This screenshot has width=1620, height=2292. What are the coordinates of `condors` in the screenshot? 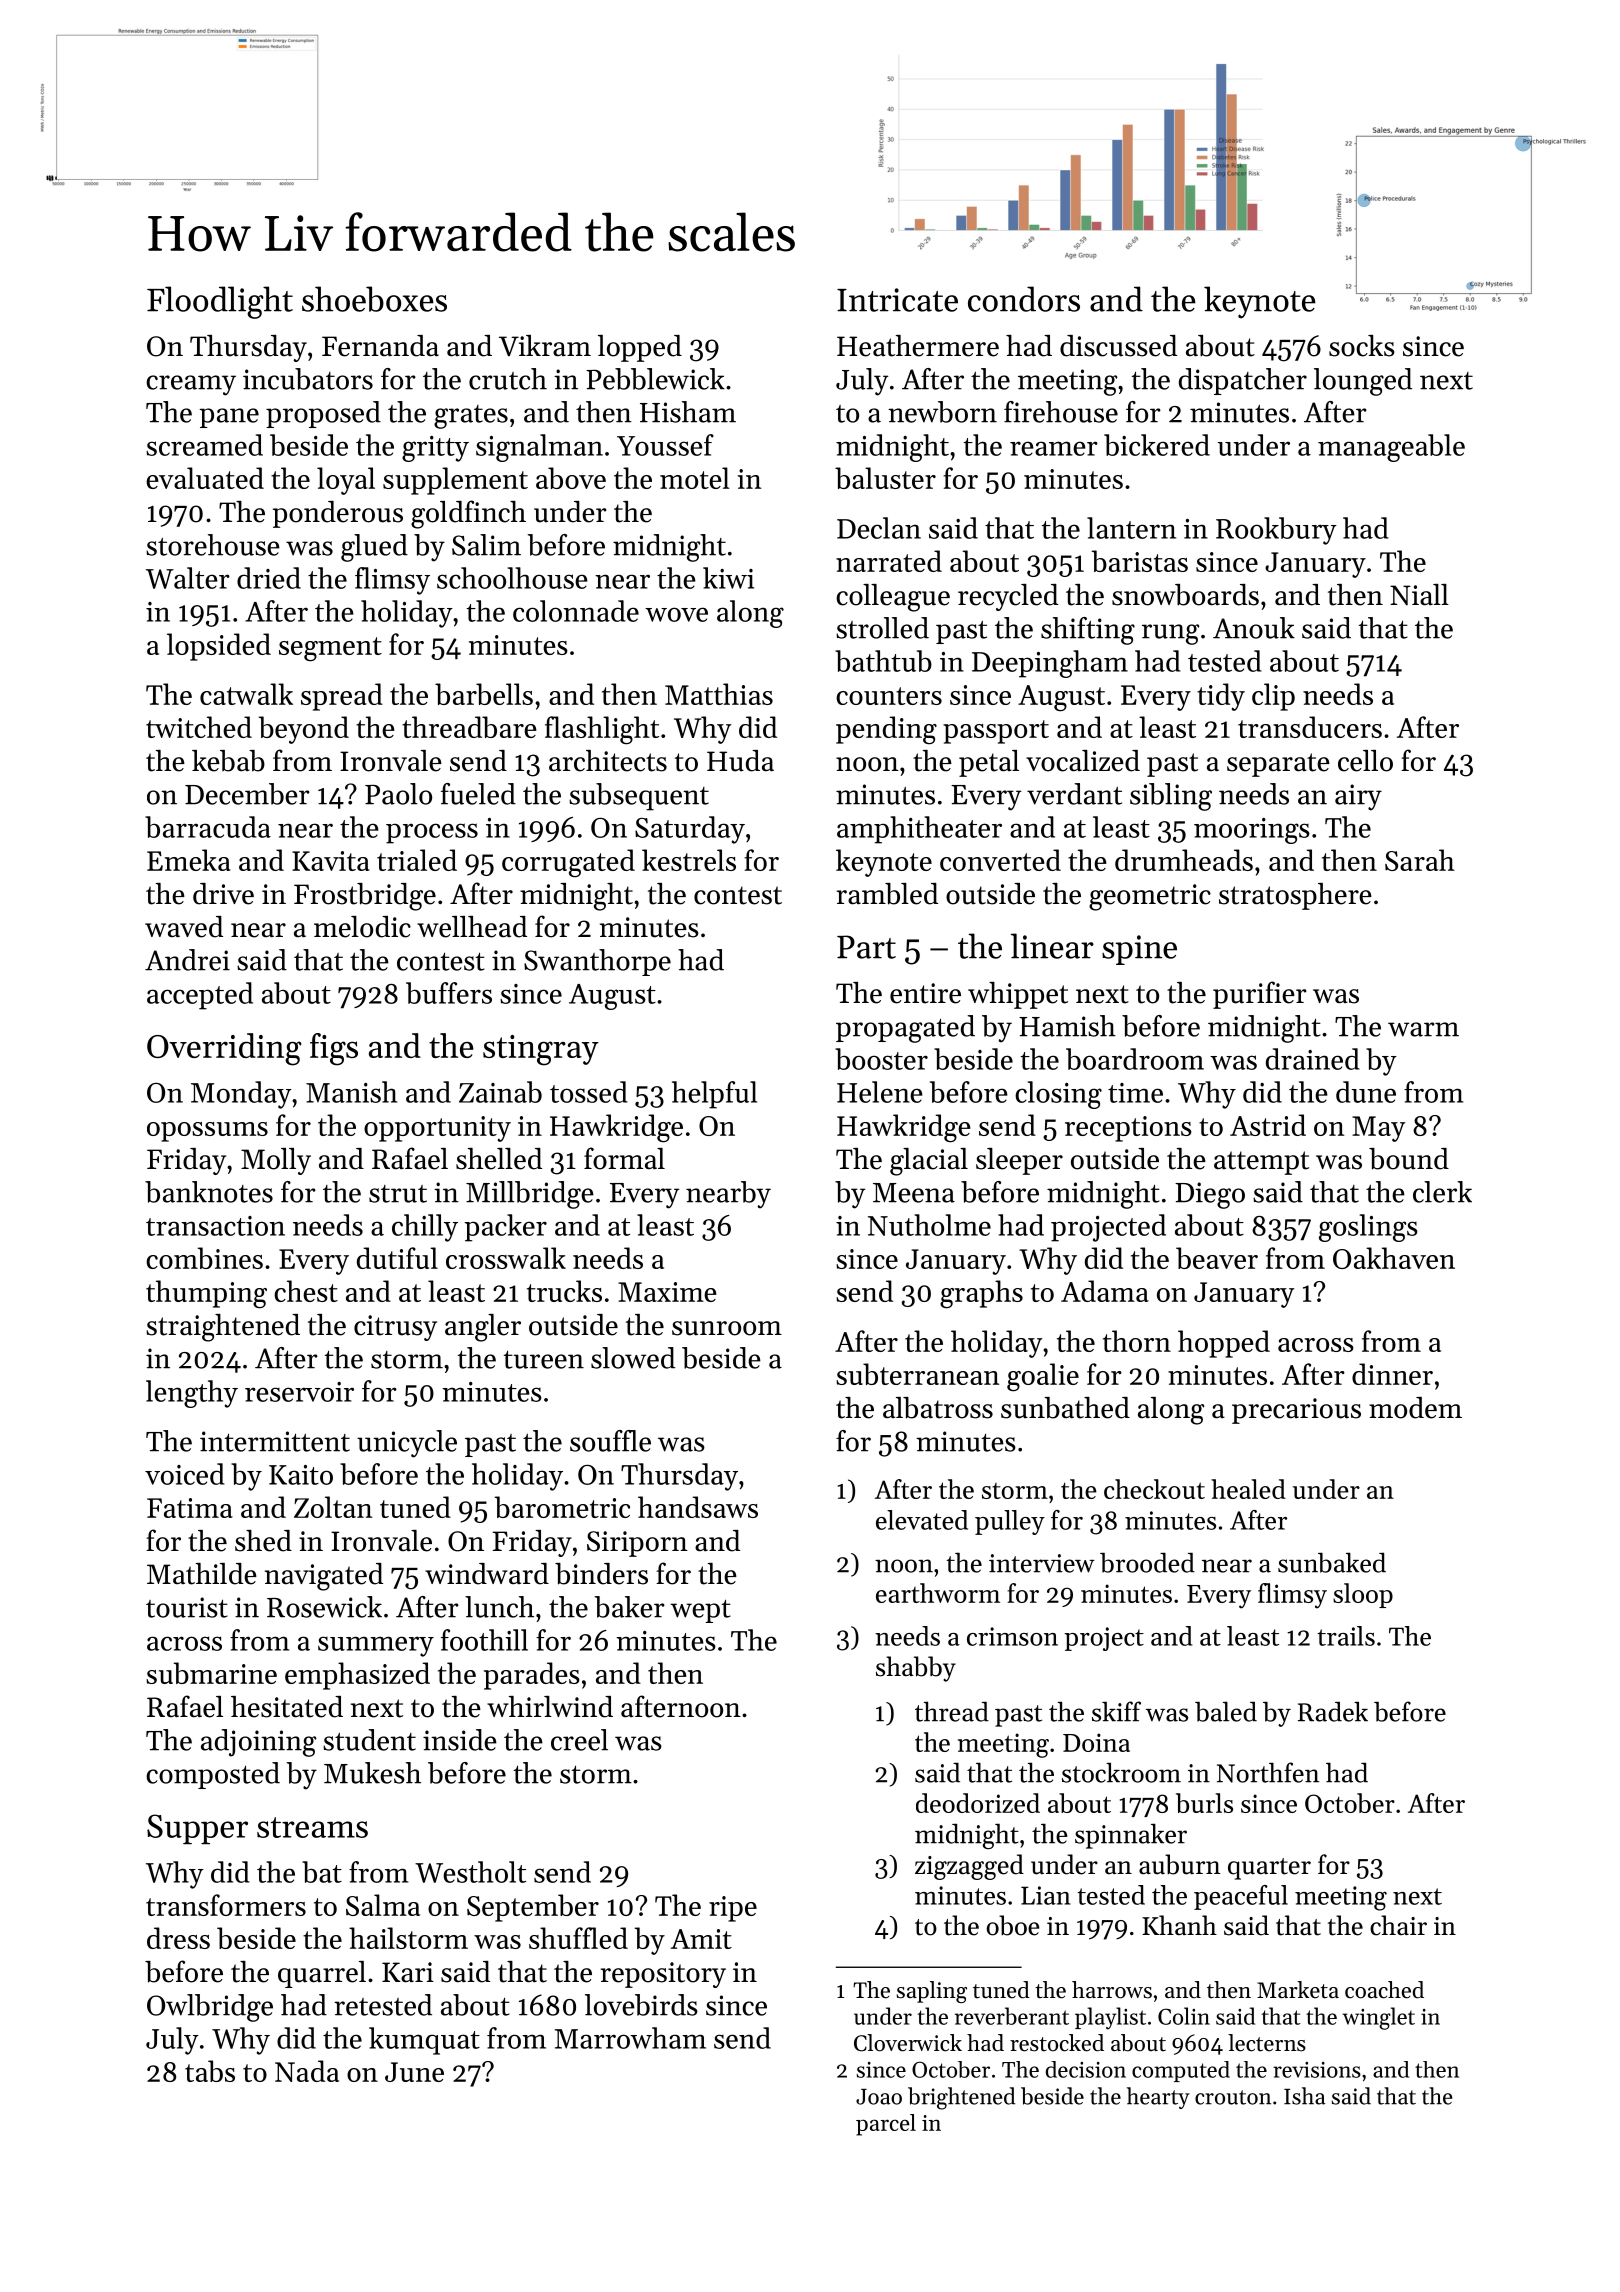 It's located at (1024, 299).
